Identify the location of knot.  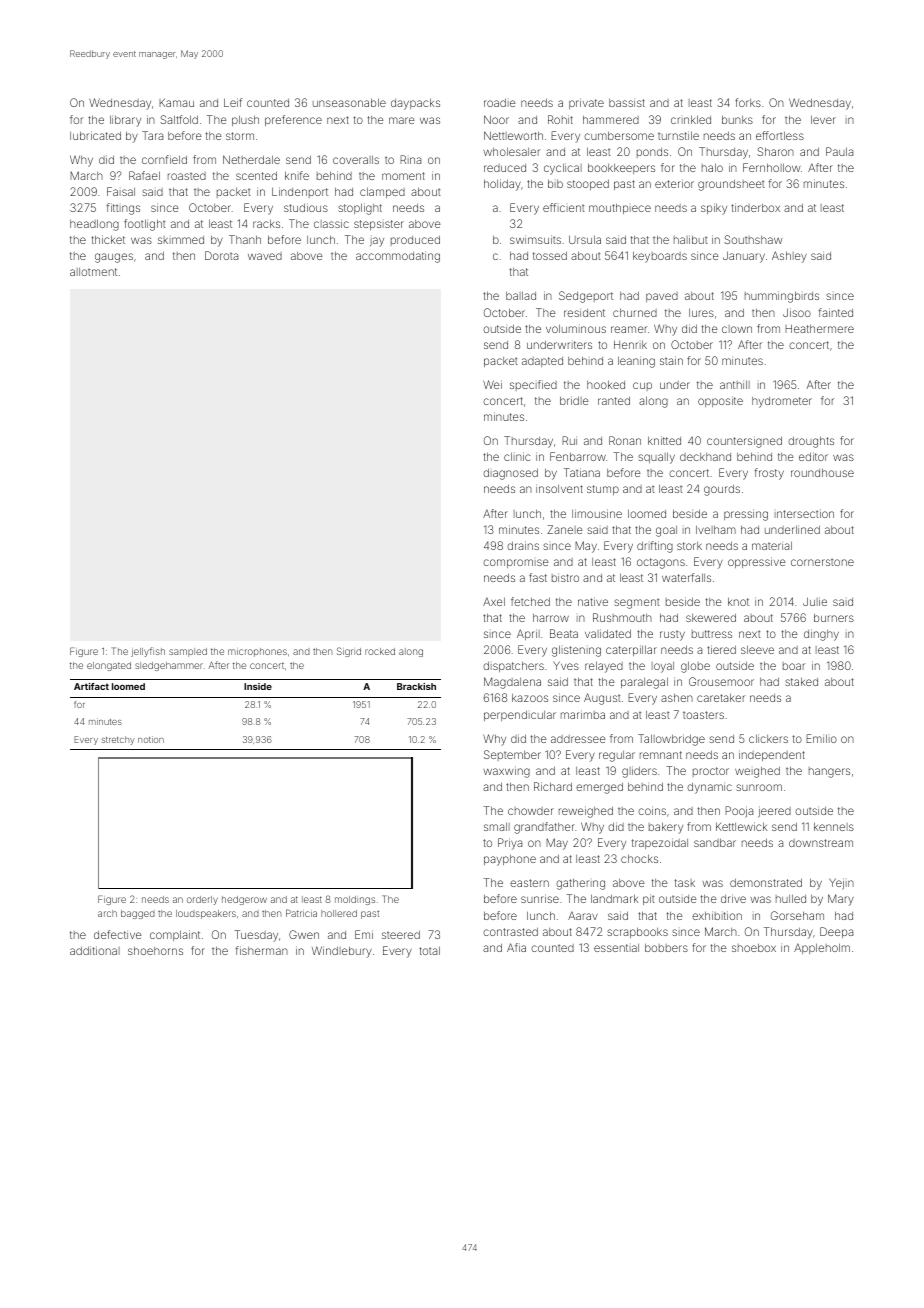
(738, 601).
